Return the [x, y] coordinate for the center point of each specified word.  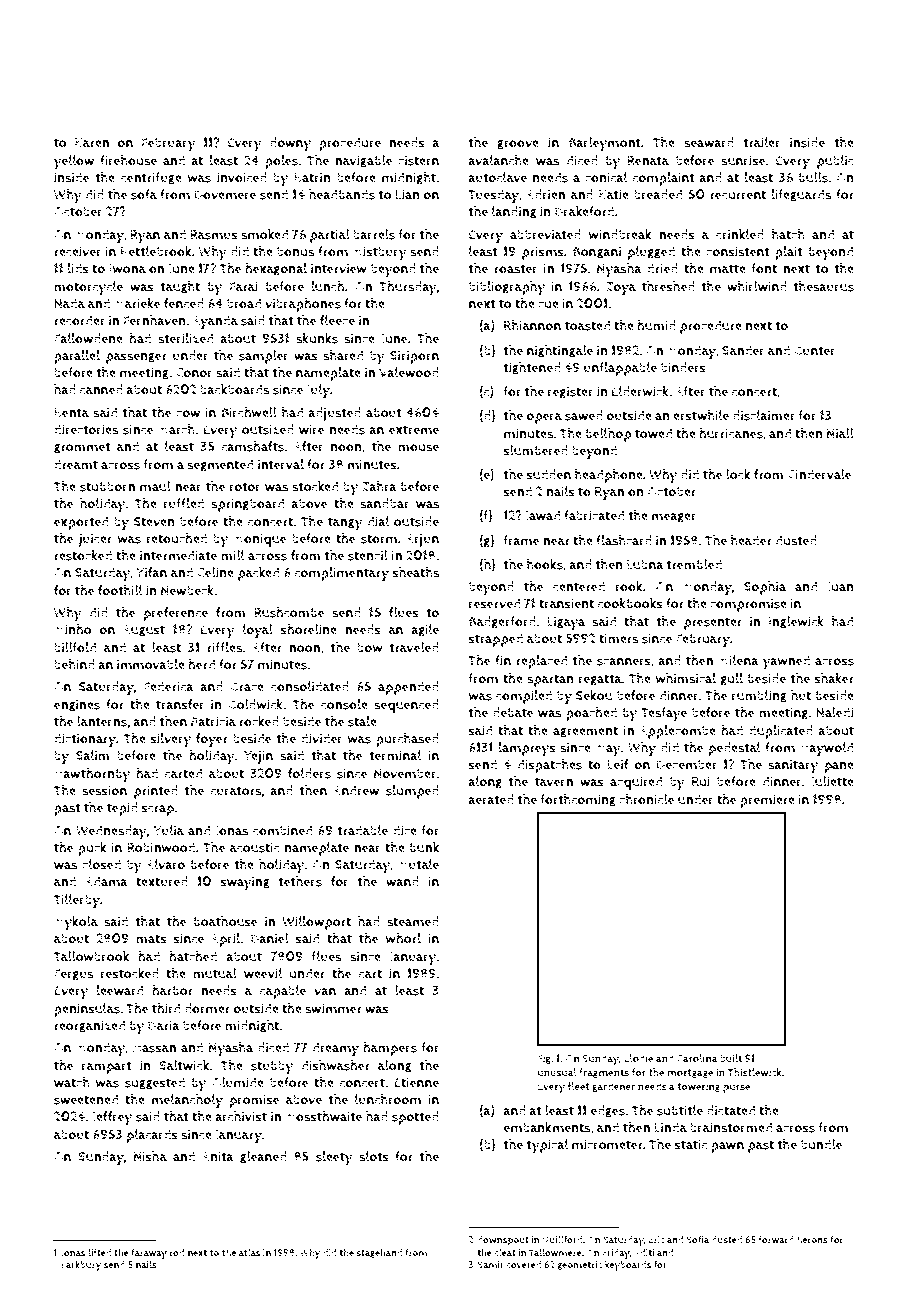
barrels [374, 234]
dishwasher [335, 1065]
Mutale [418, 864]
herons [812, 1239]
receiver [77, 251]
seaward [709, 142]
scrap [157, 810]
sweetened [86, 1099]
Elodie [638, 1058]
